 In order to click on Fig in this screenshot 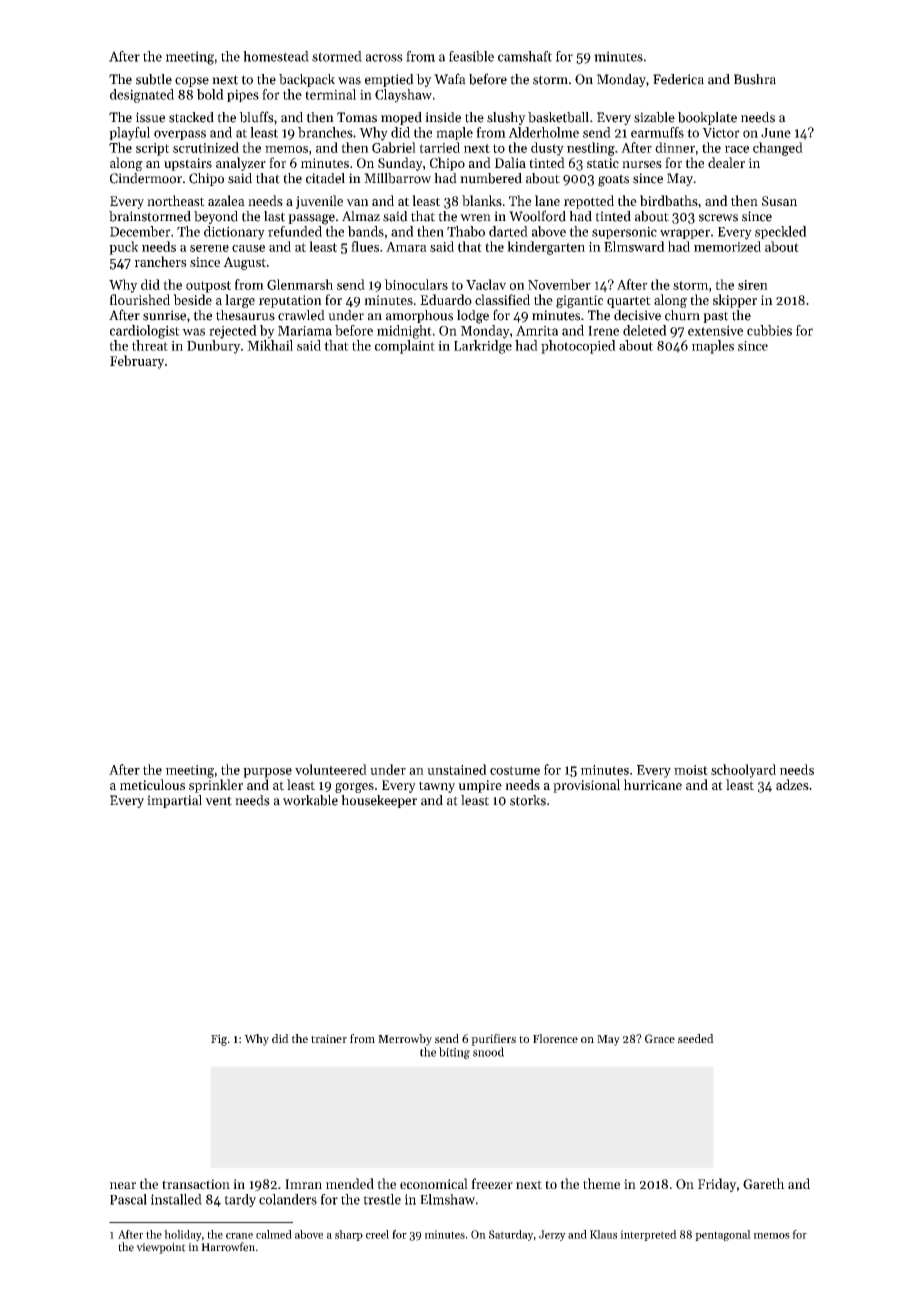, I will do `click(219, 1040)`.
